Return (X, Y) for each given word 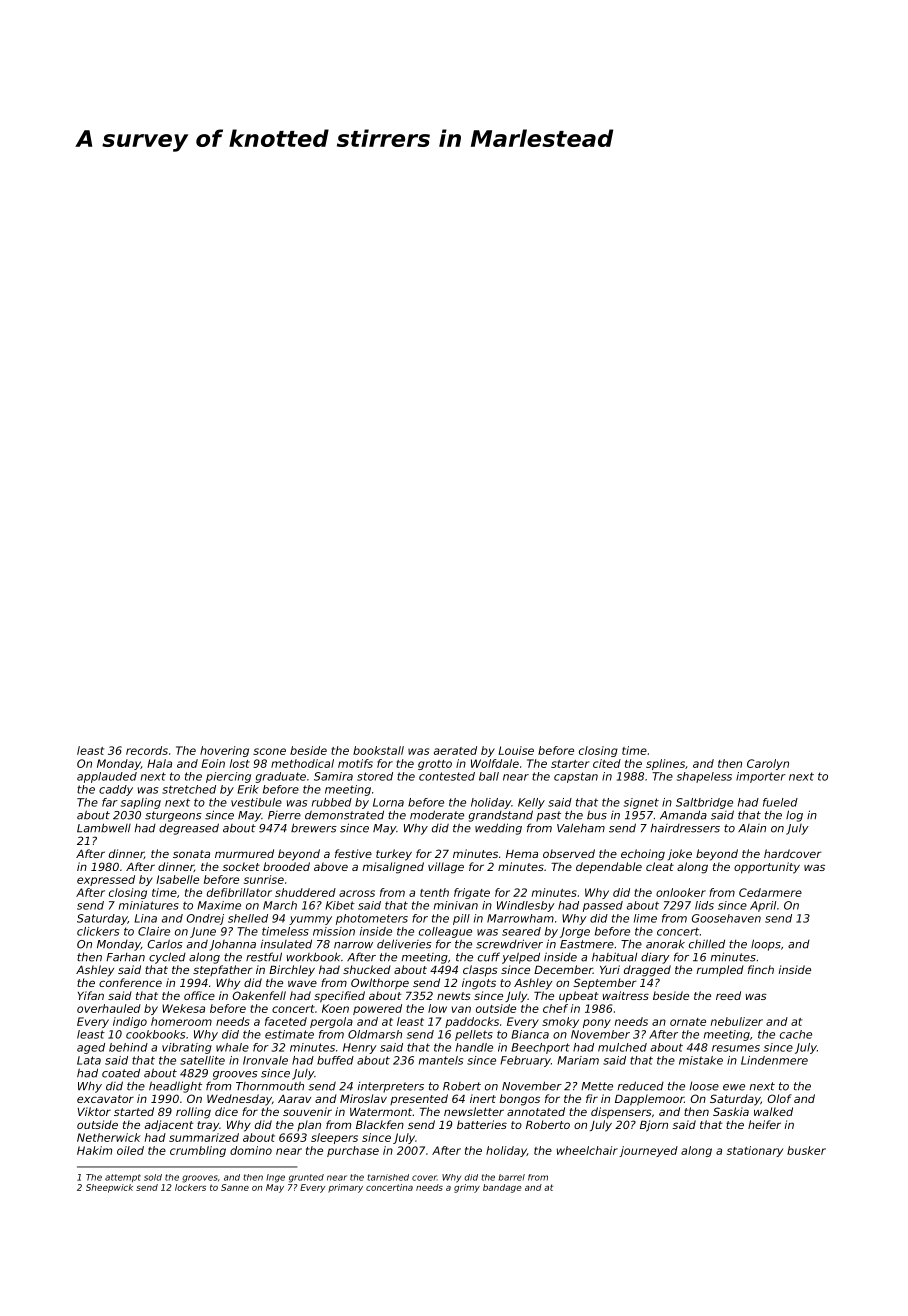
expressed (106, 880)
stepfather (223, 970)
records (147, 750)
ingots (479, 984)
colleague (445, 932)
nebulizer (737, 1021)
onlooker (681, 892)
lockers (190, 1187)
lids (704, 905)
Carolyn (768, 764)
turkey (394, 855)
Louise (516, 750)
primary (345, 1188)
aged (91, 1048)
